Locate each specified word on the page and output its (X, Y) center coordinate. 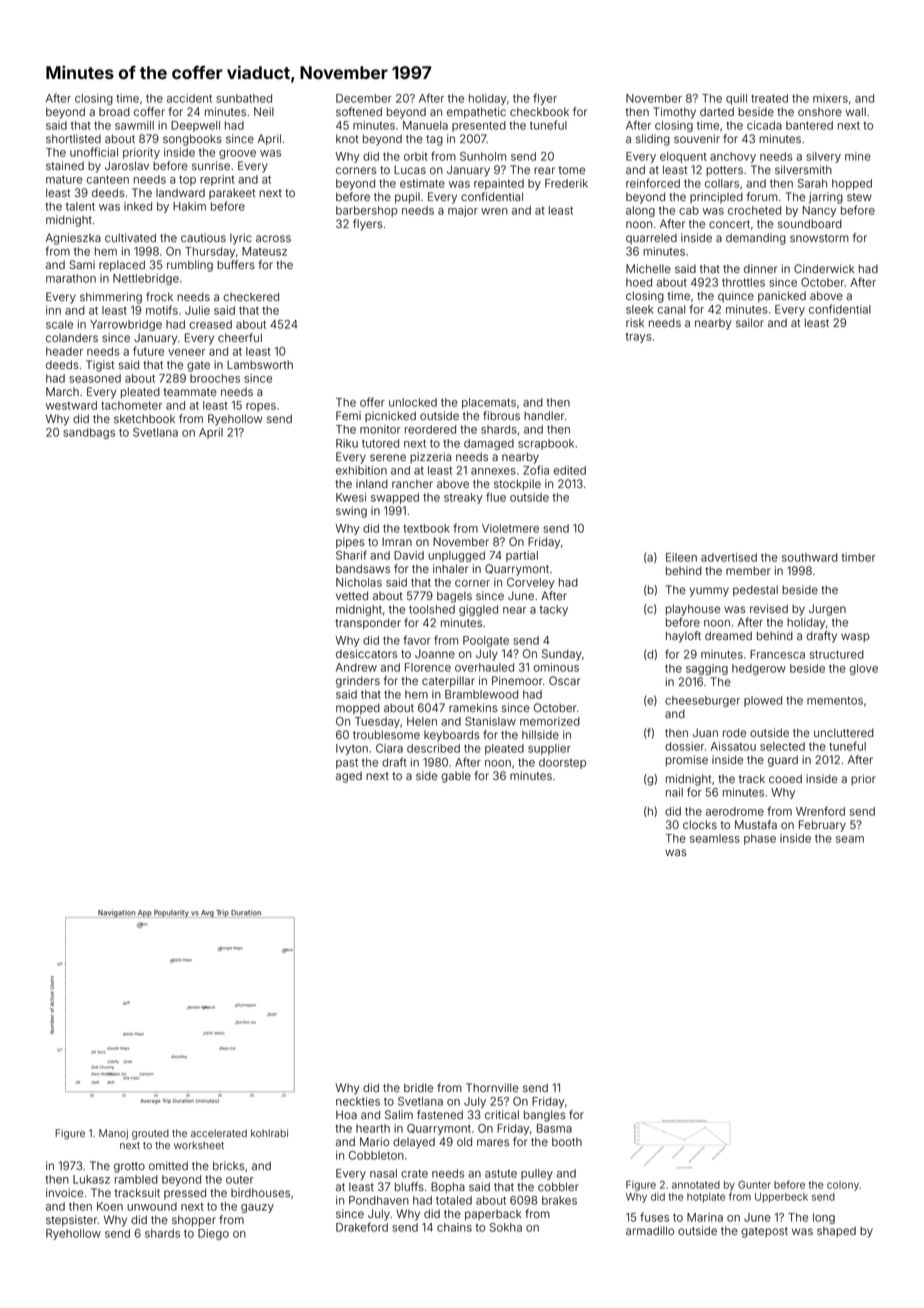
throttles (743, 282)
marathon (71, 278)
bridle (418, 1087)
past (347, 763)
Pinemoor (517, 680)
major (463, 211)
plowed (763, 701)
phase (760, 839)
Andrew (356, 667)
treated (769, 98)
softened (359, 111)
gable (456, 777)
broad (114, 111)
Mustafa (756, 824)
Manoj (113, 1134)
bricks (229, 1165)
